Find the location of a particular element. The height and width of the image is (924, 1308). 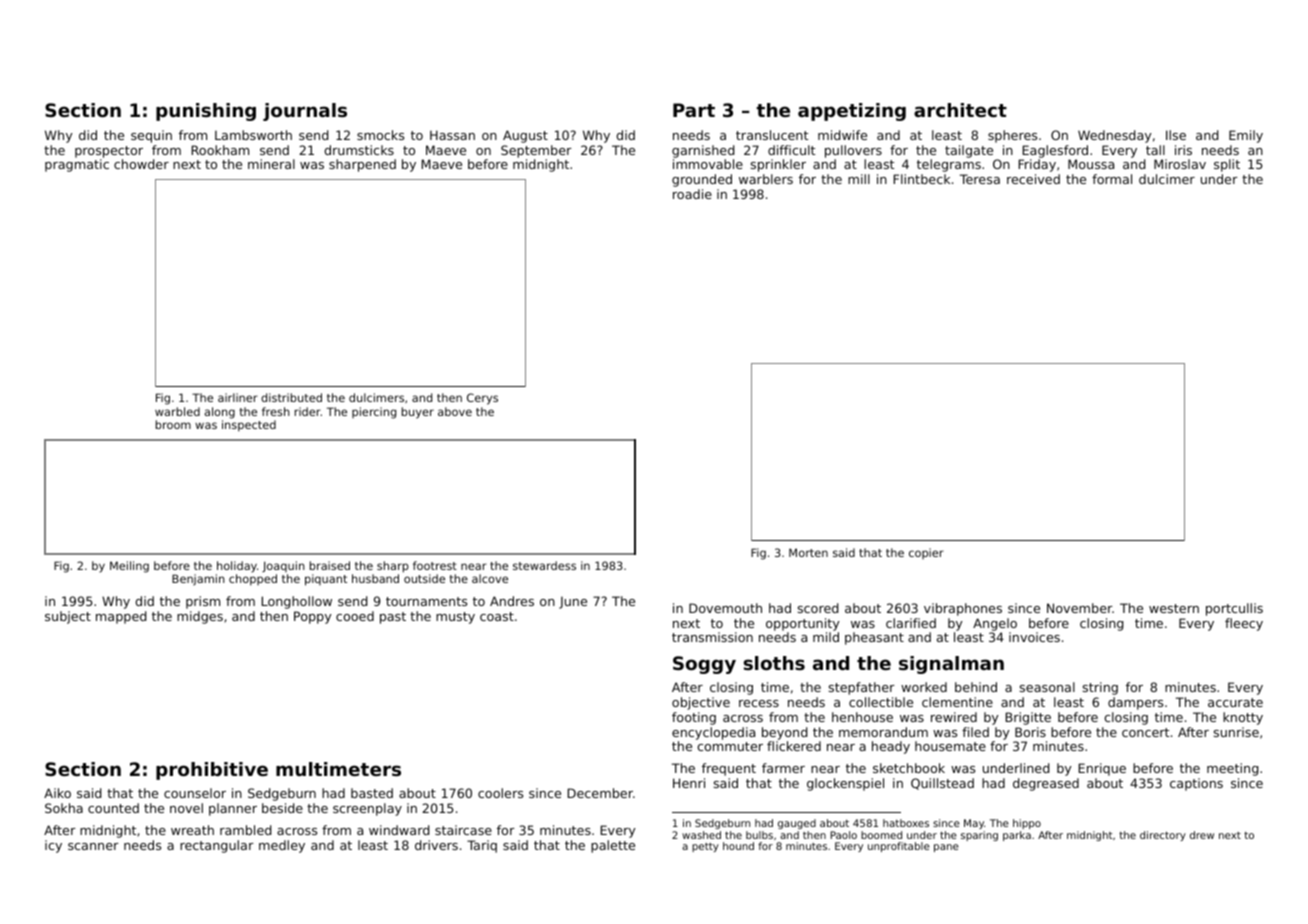

prohibitive is located at coordinates (212, 771).
